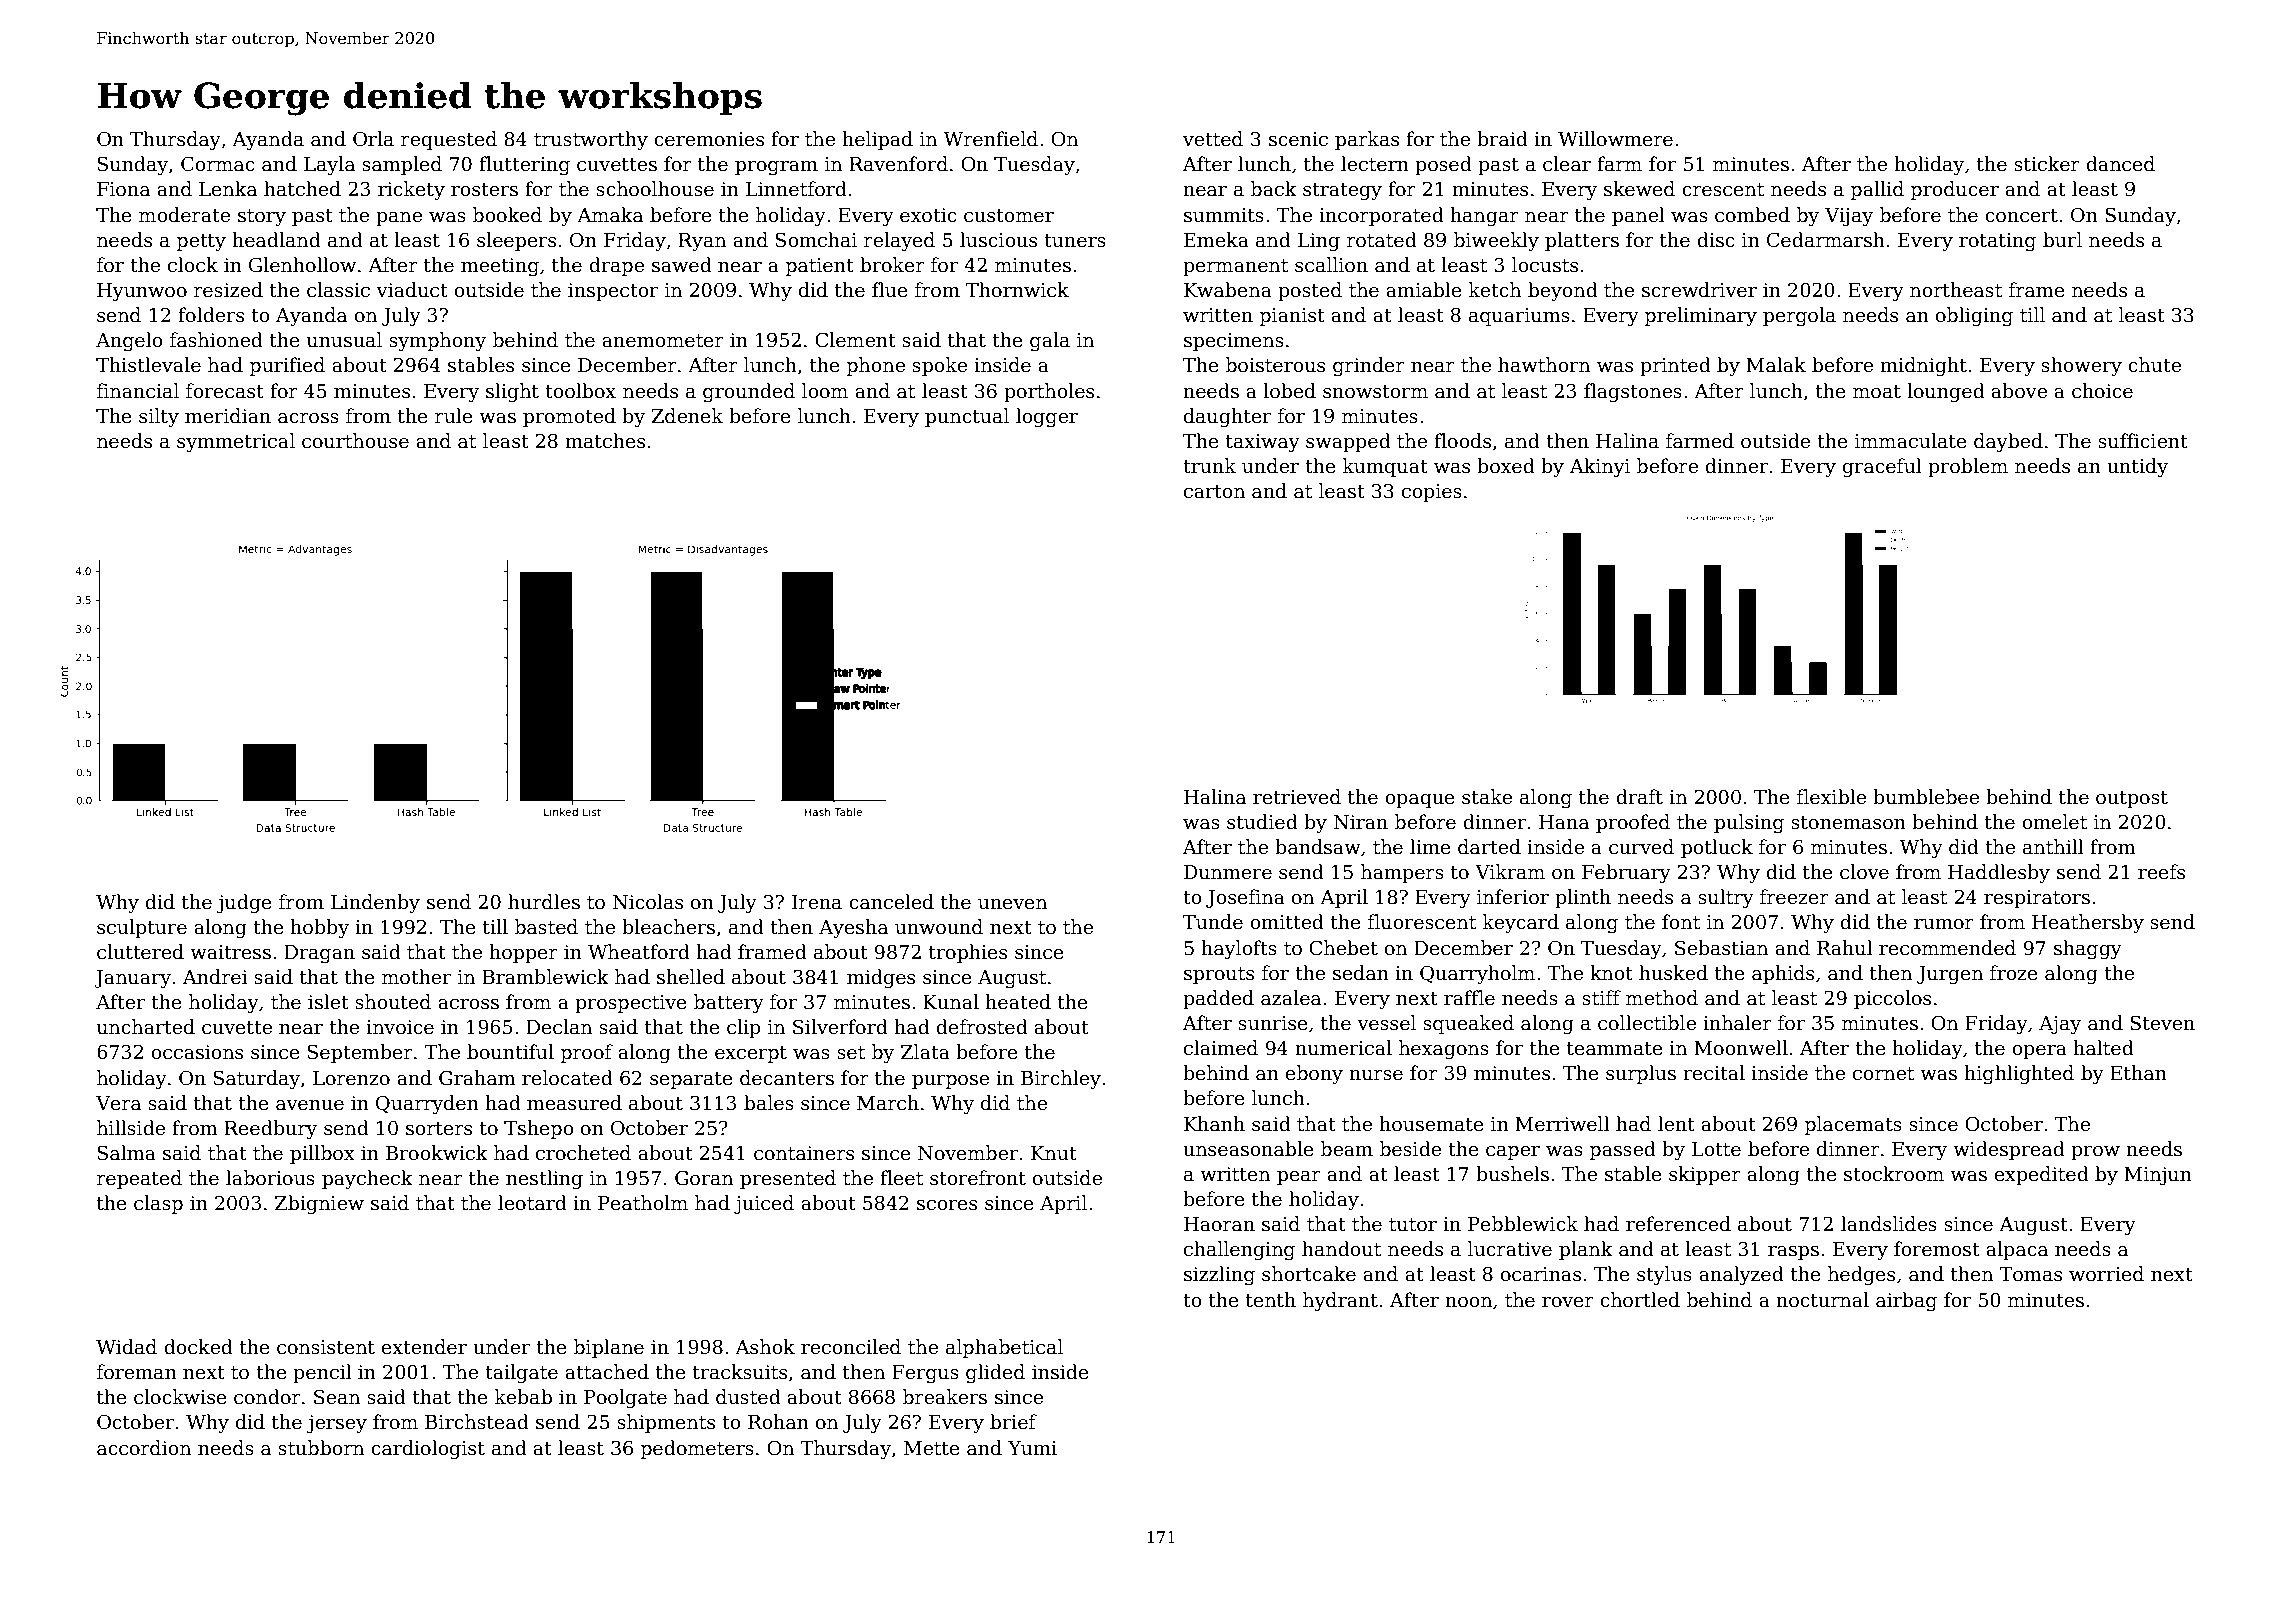 The image size is (2292, 1620). What do you see at coordinates (1297, 797) in the screenshot?
I see `retrieved` at bounding box center [1297, 797].
